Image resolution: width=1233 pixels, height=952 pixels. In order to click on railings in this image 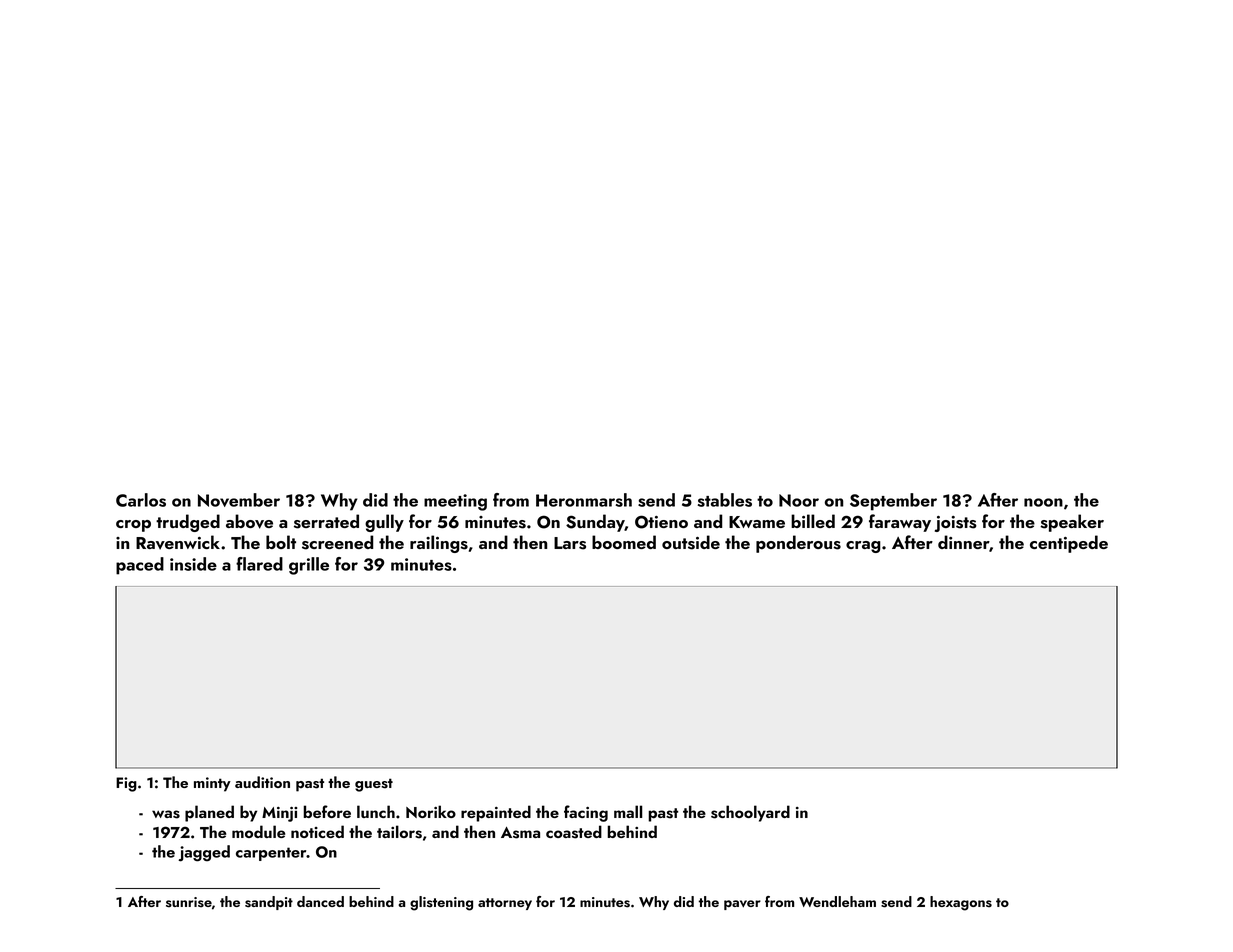, I will do `click(439, 544)`.
